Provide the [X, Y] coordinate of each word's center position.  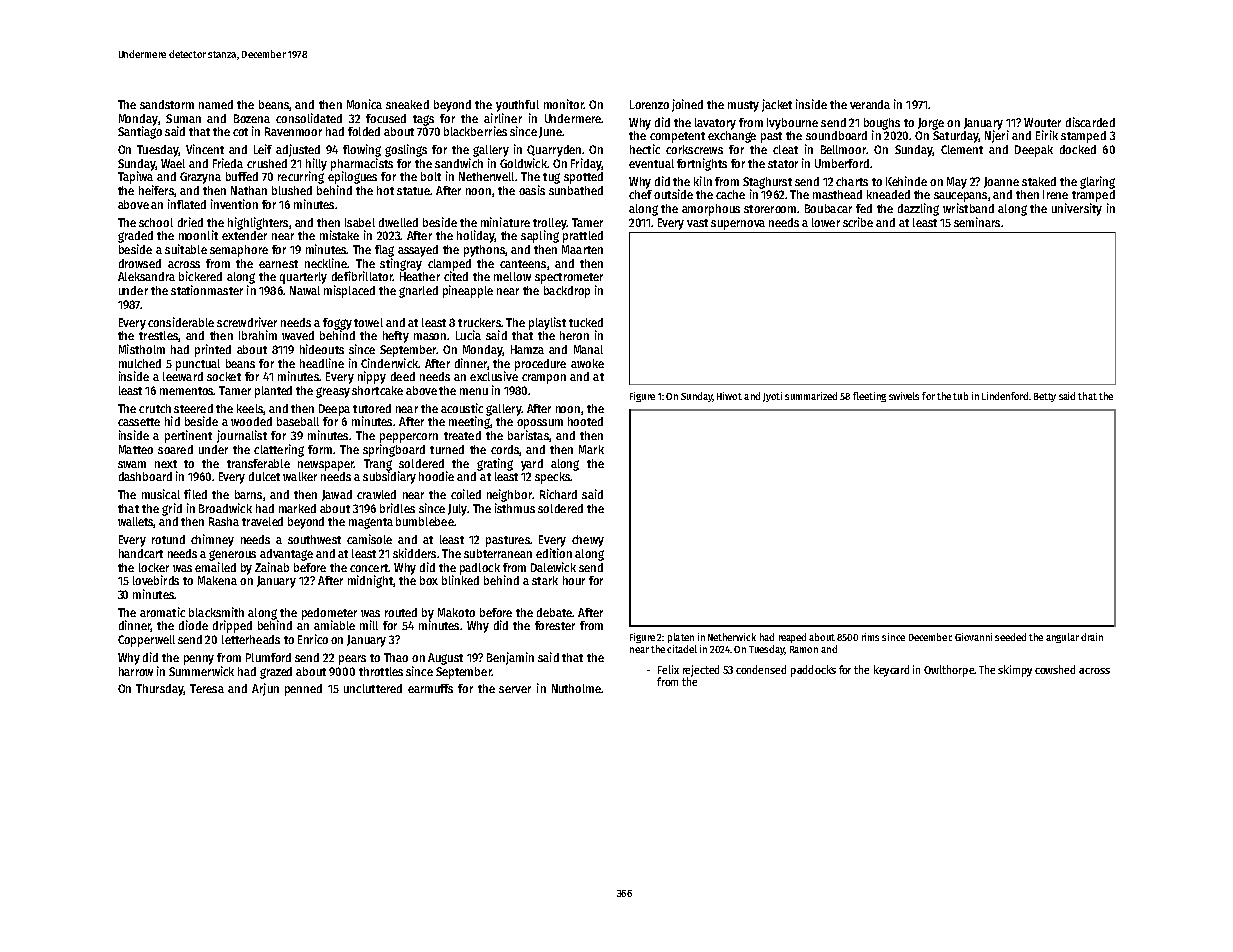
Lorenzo [649, 104]
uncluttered [373, 688]
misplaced [349, 291]
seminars [977, 222]
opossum [540, 424]
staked [1039, 181]
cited [456, 276]
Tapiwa [135, 177]
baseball [298, 421]
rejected [701, 671]
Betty [1045, 397]
